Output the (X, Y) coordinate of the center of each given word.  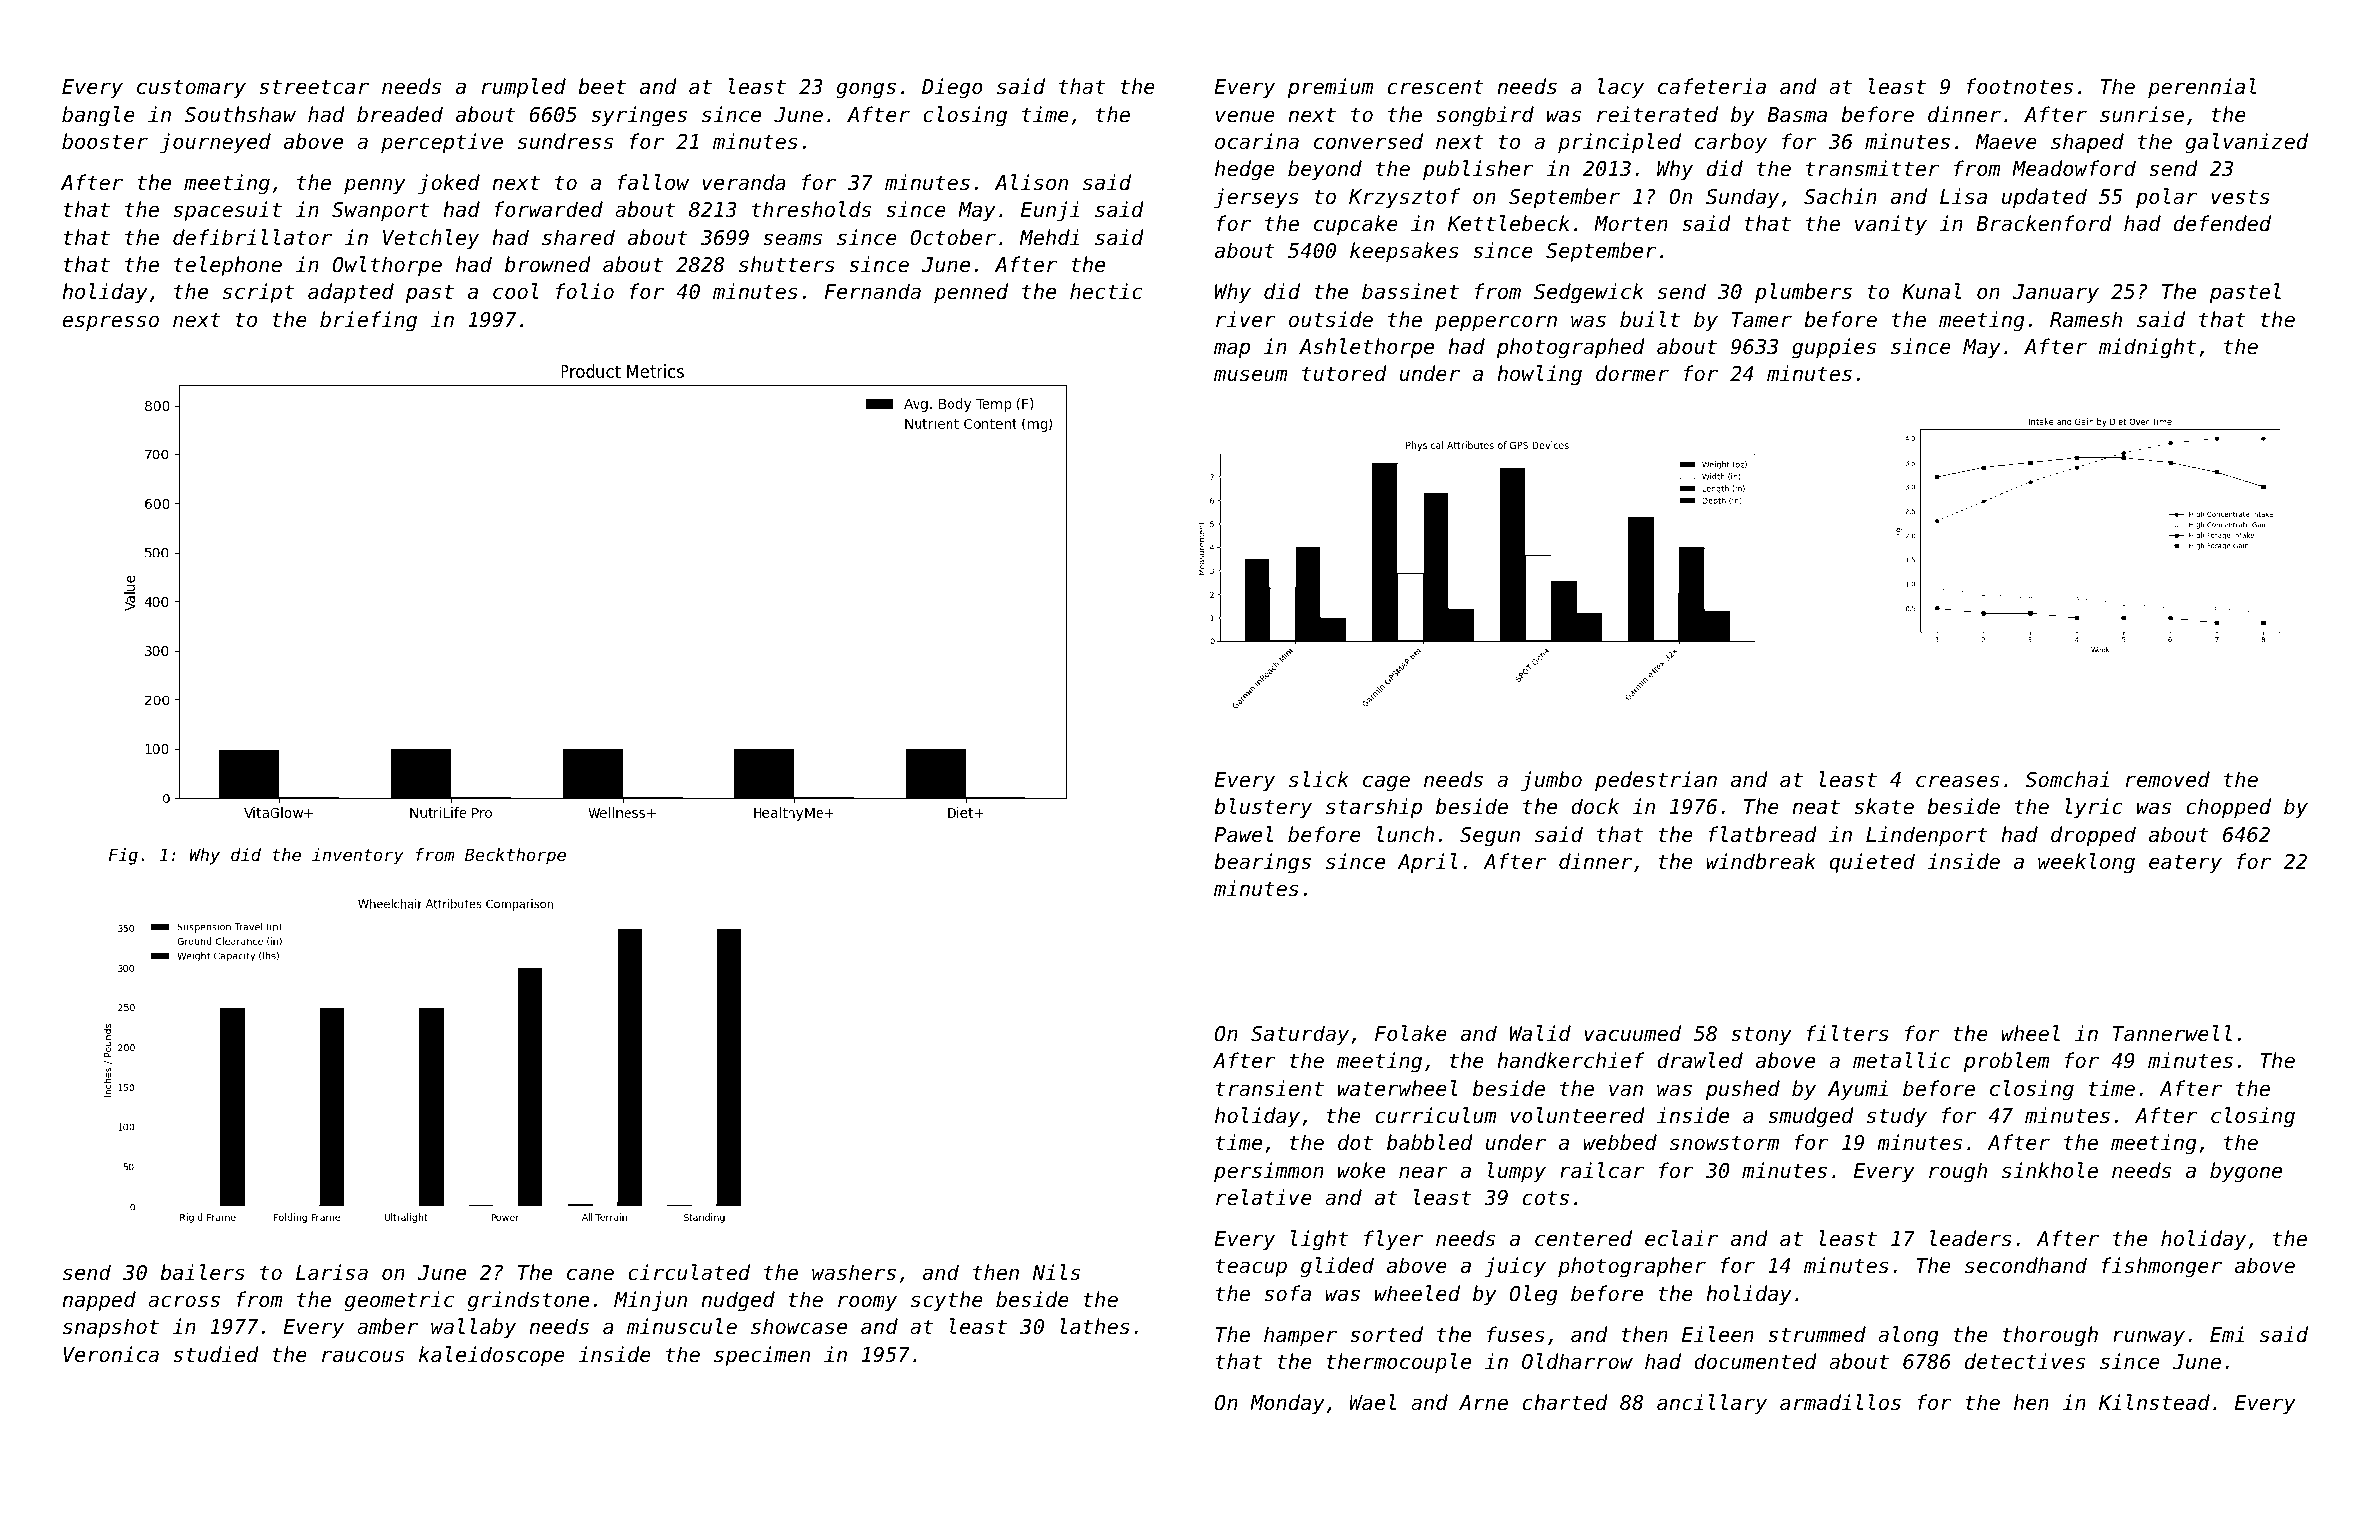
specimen (762, 1356)
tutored (1344, 373)
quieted (1872, 863)
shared (578, 237)
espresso (111, 323)
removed (2168, 779)
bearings (1262, 863)
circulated (689, 1272)
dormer (1632, 373)
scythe (947, 1301)
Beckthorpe (515, 856)
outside (1331, 319)
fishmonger (2162, 1267)
